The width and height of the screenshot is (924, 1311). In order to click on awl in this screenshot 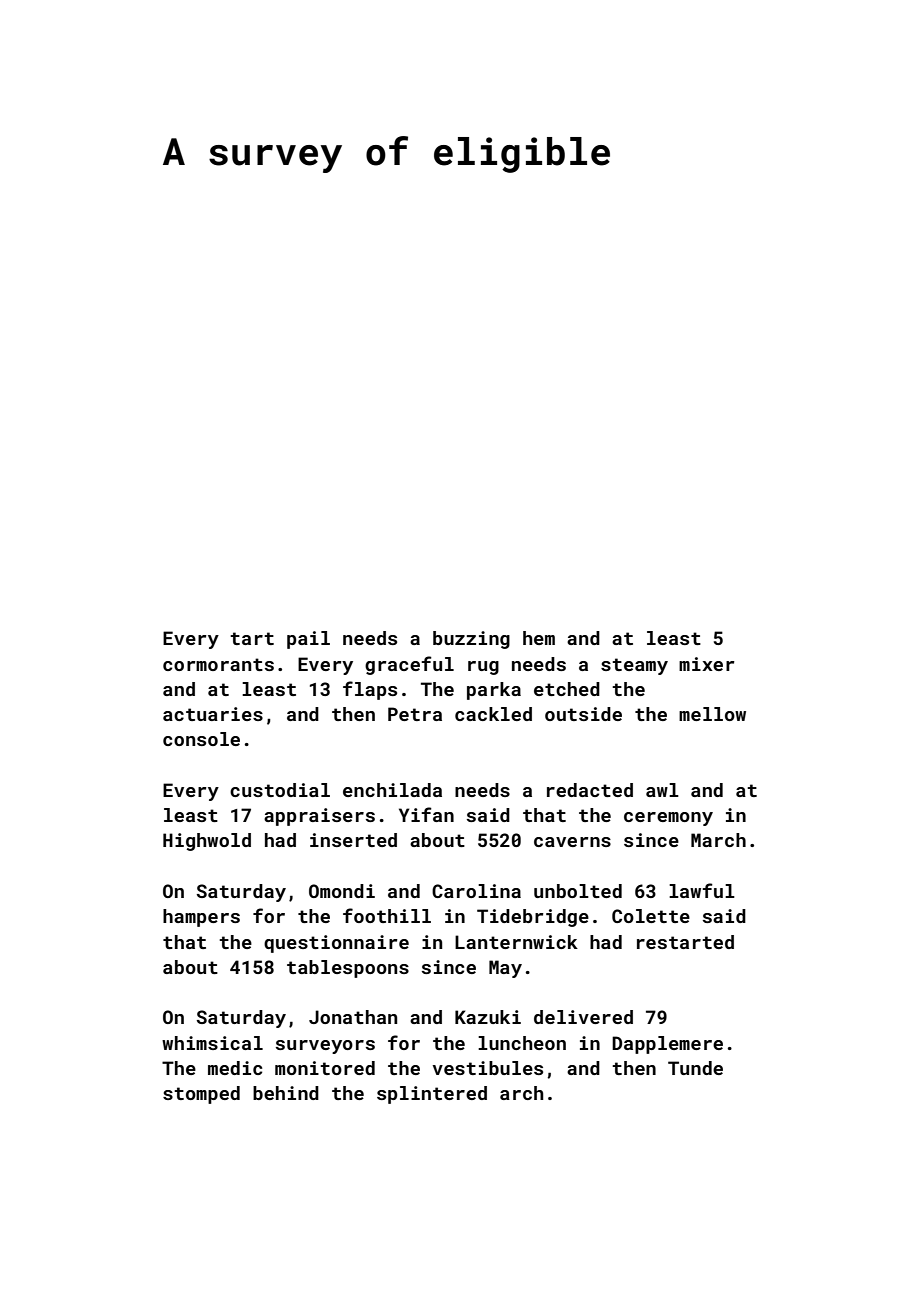, I will do `click(662, 790)`.
